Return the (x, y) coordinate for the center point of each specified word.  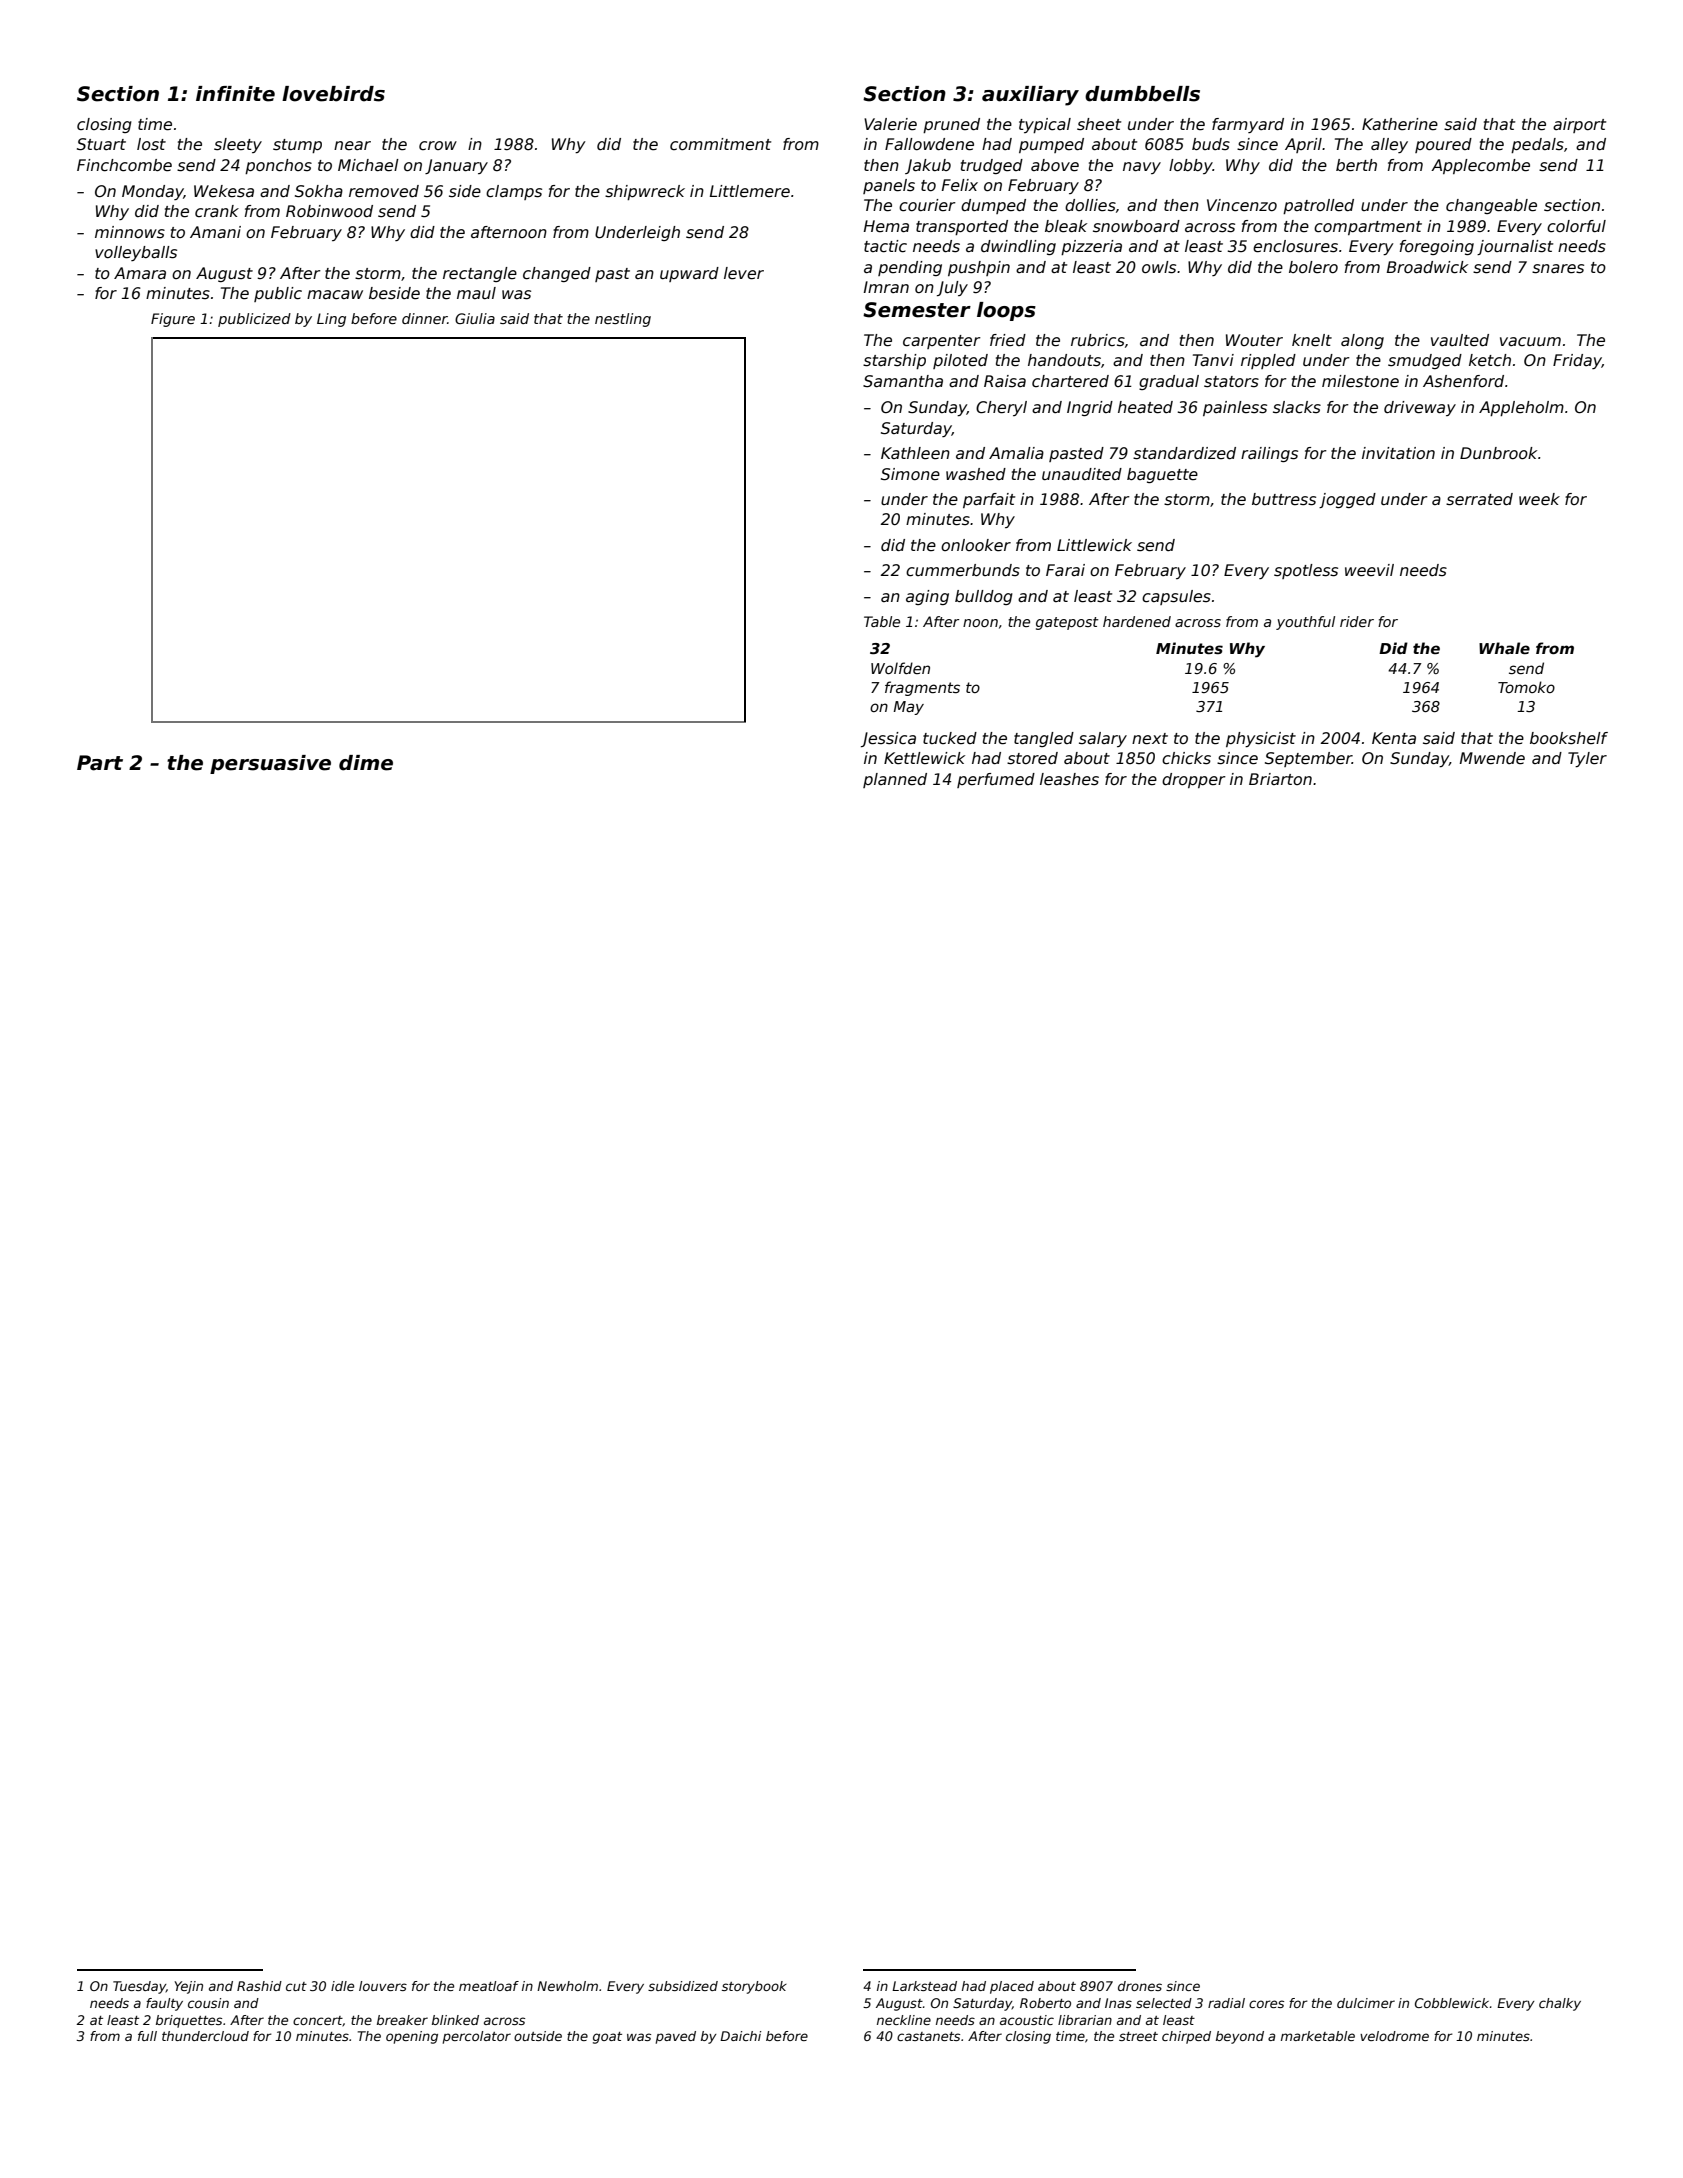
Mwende (1492, 758)
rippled (1268, 361)
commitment (720, 144)
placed (1012, 1987)
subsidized (683, 1986)
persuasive (270, 764)
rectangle (480, 274)
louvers (383, 1986)
